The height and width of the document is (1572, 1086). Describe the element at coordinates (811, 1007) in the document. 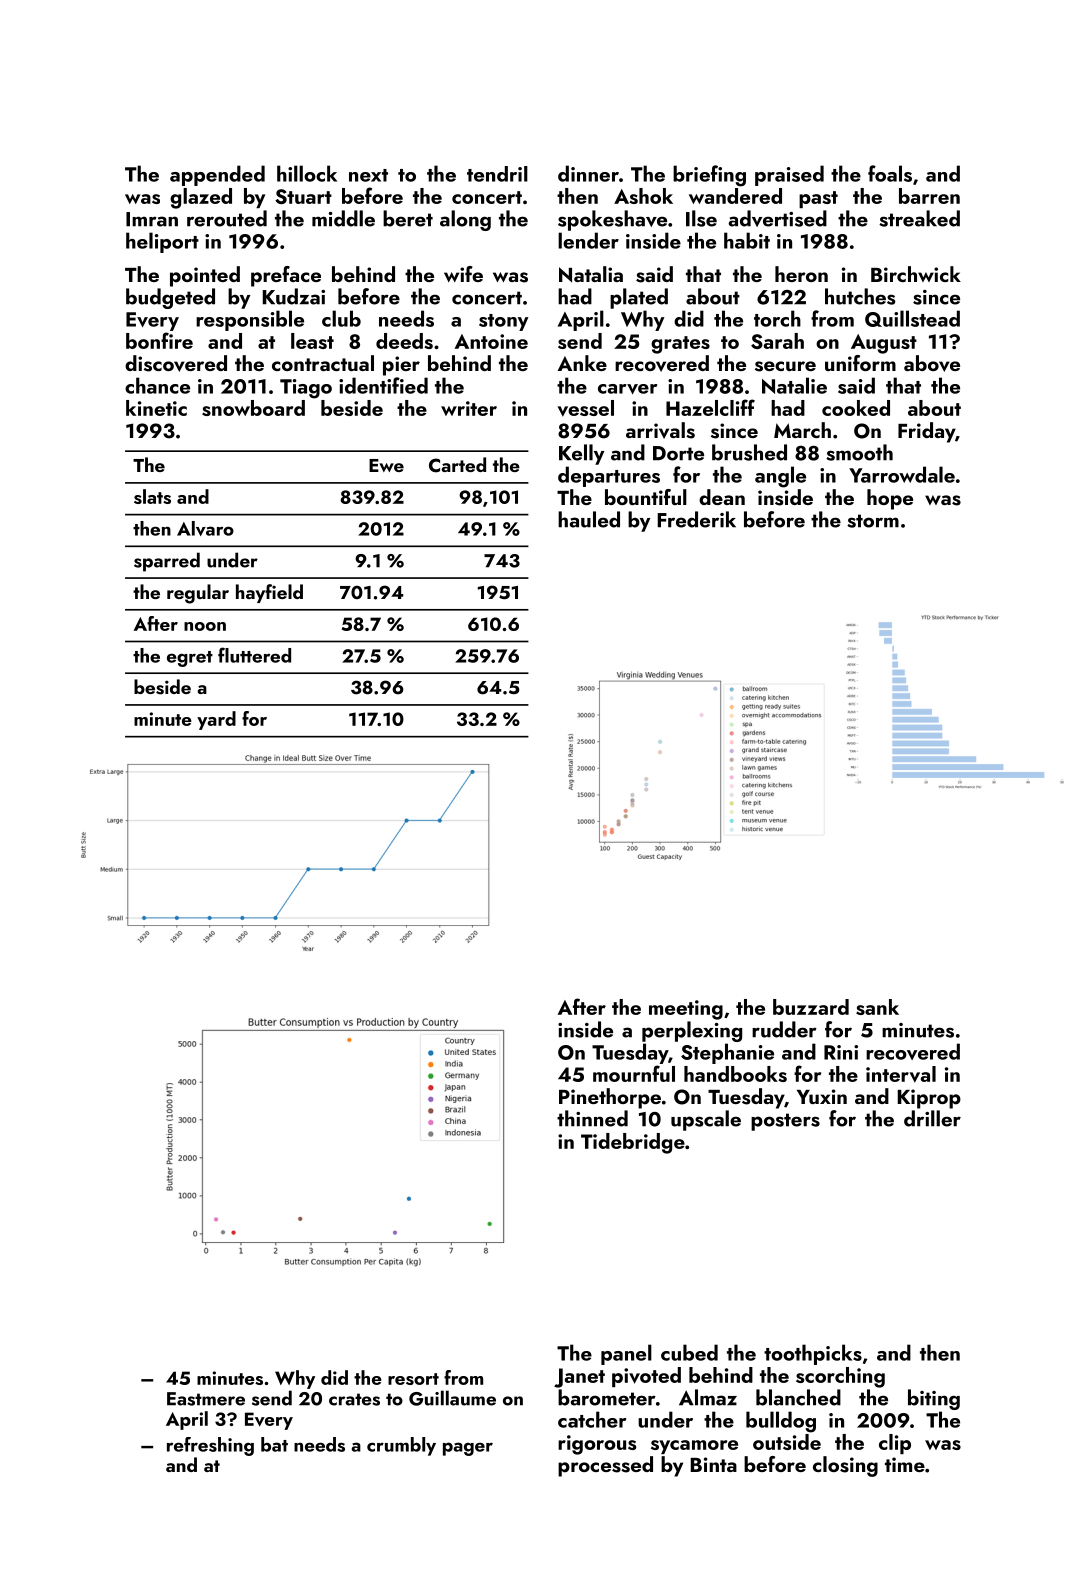

I see `buzzard` at that location.
